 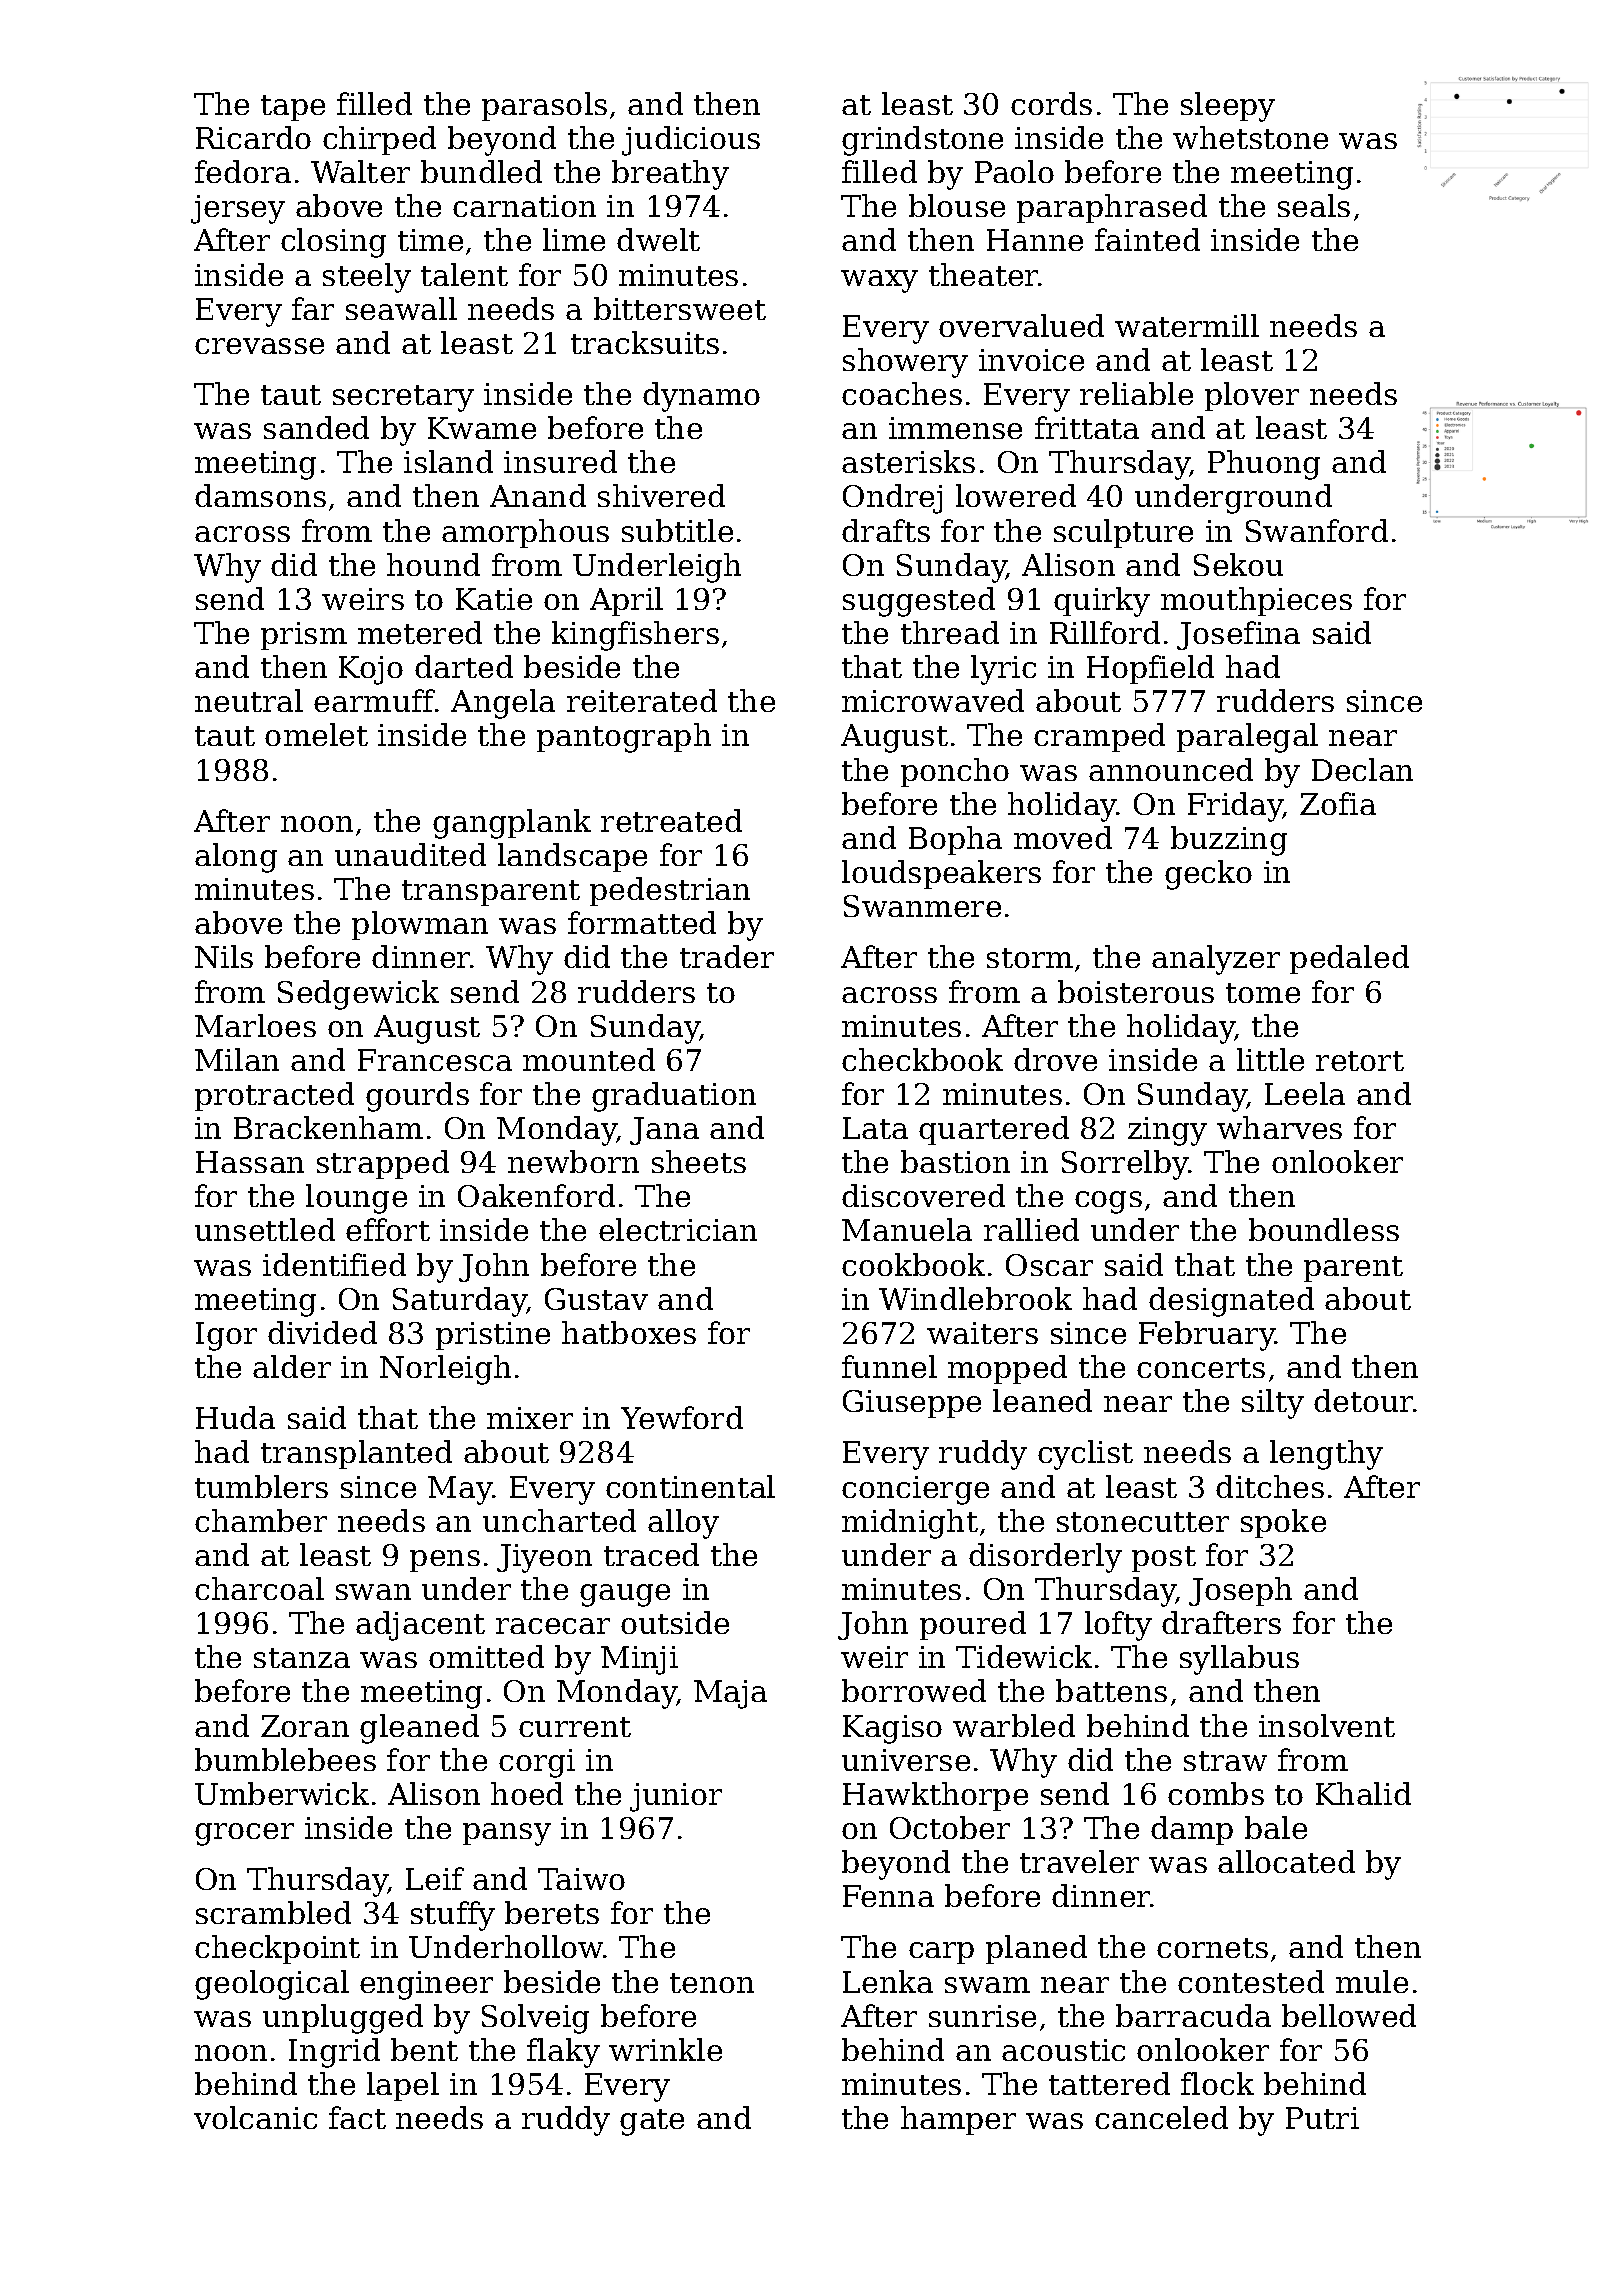 What do you see at coordinates (282, 1793) in the screenshot?
I see `Umberwick` at bounding box center [282, 1793].
